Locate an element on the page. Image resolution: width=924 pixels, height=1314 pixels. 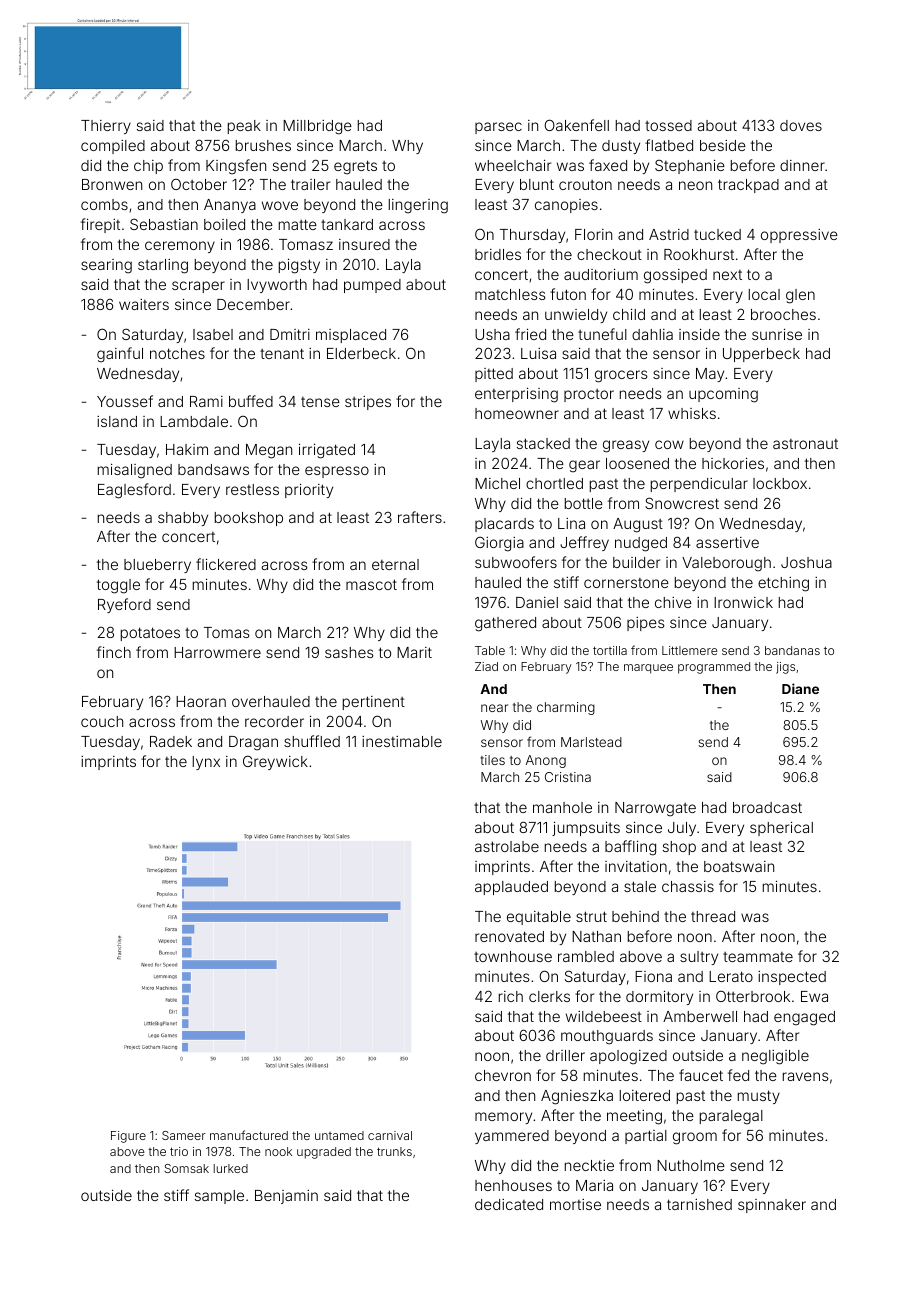
Diane is located at coordinates (800, 688).
